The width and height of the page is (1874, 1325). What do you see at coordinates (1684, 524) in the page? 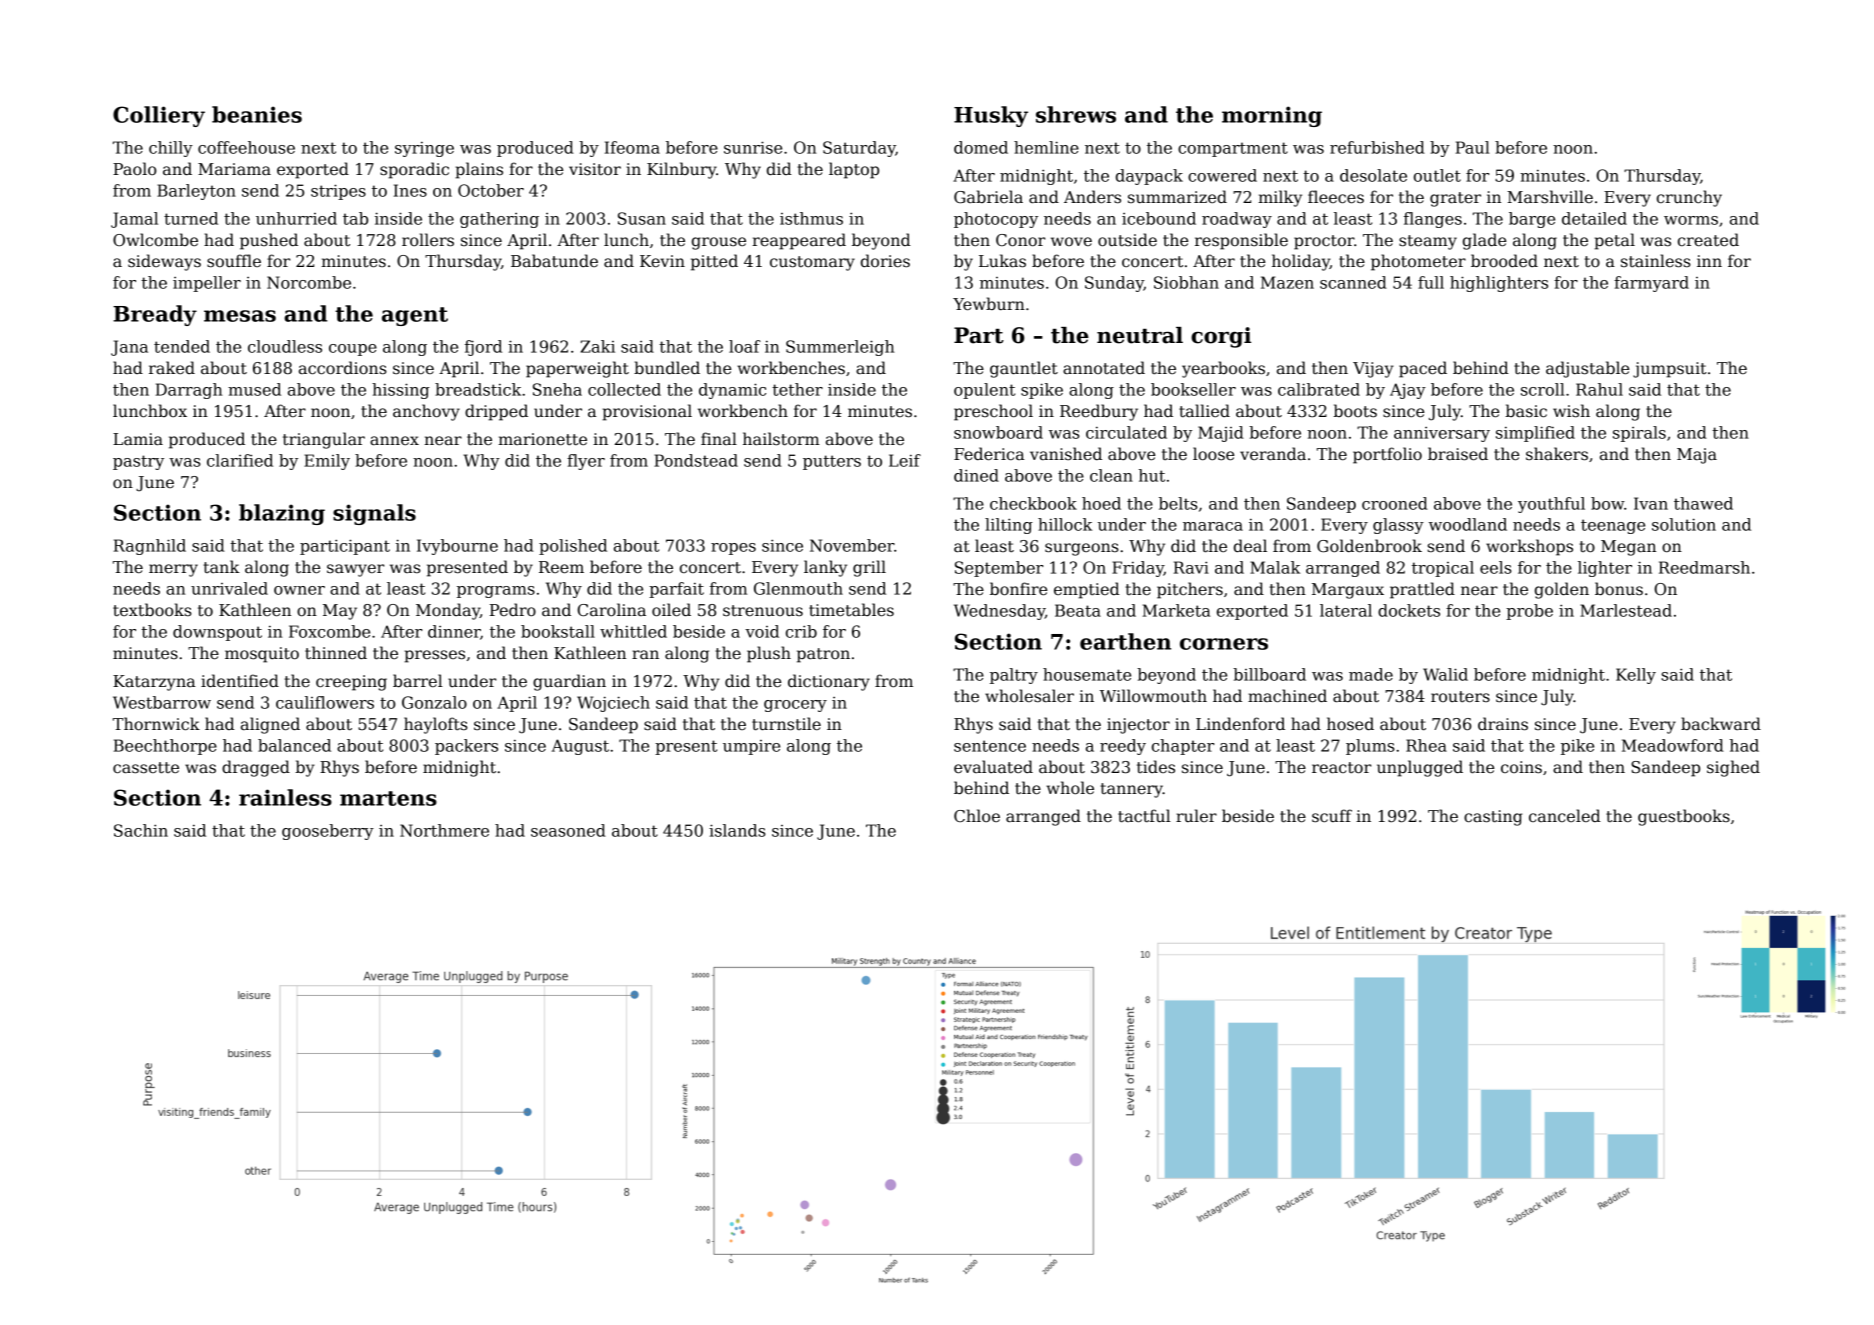
I see `solution` at bounding box center [1684, 524].
